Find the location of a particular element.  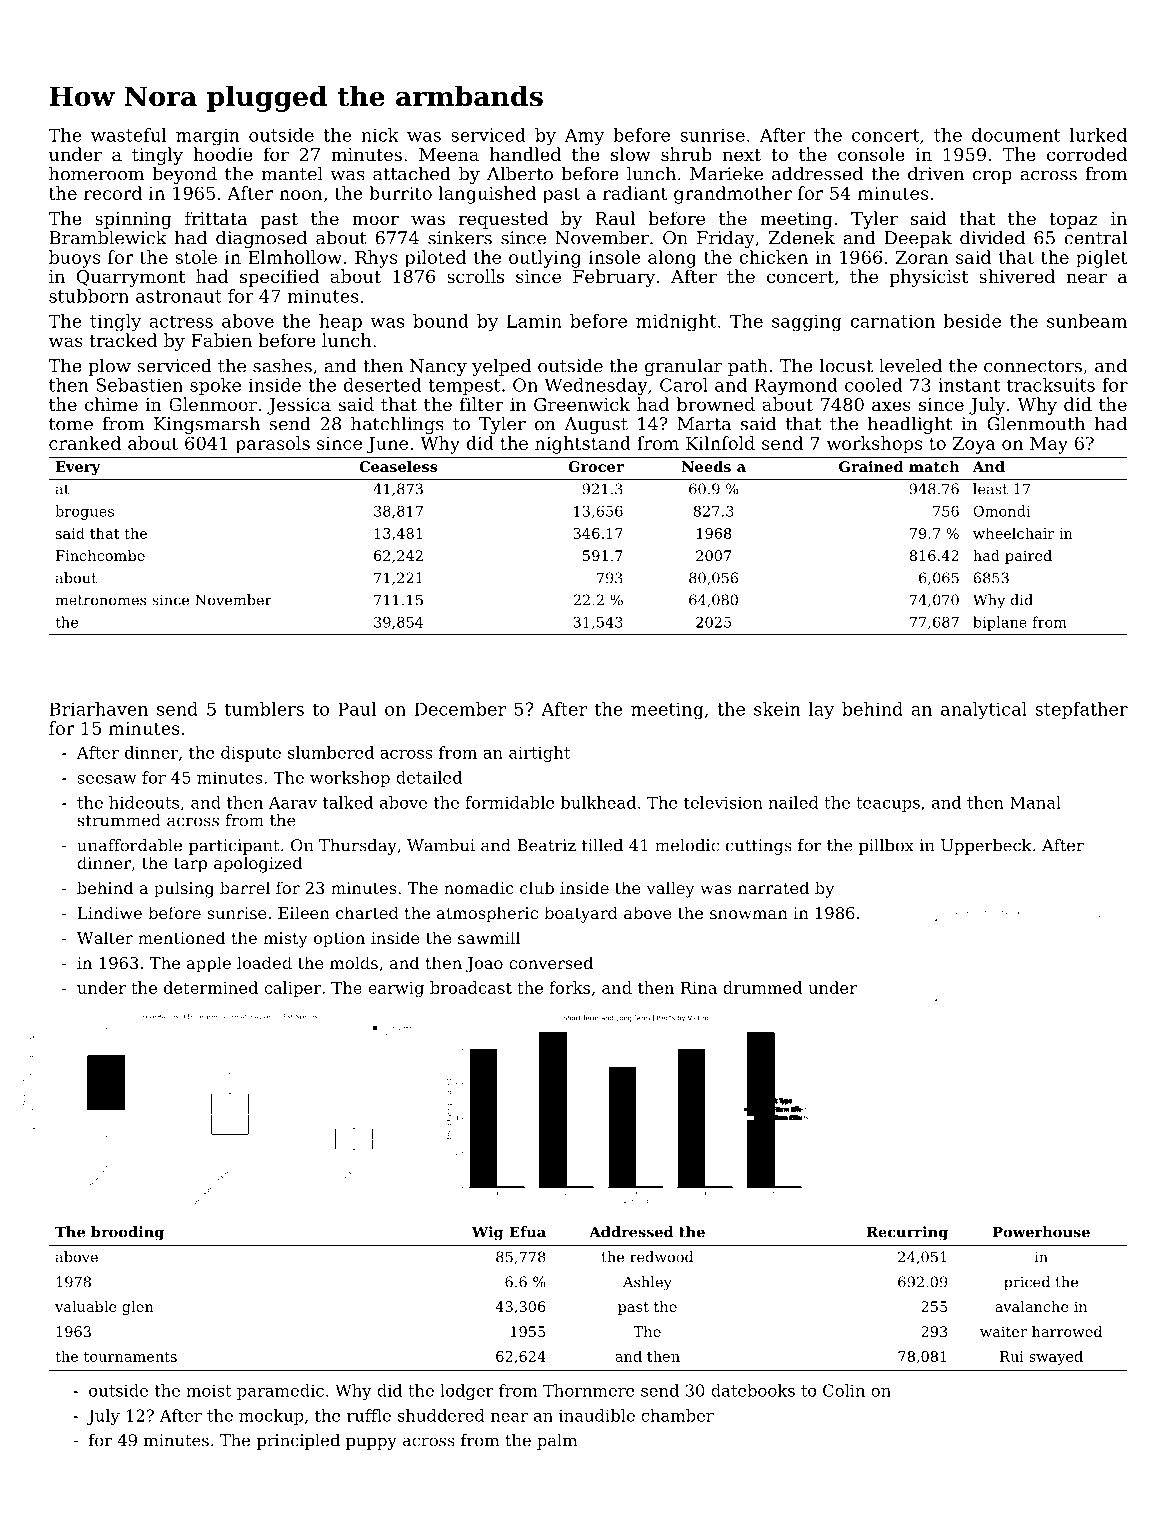

paramedic is located at coordinates (280, 1392).
